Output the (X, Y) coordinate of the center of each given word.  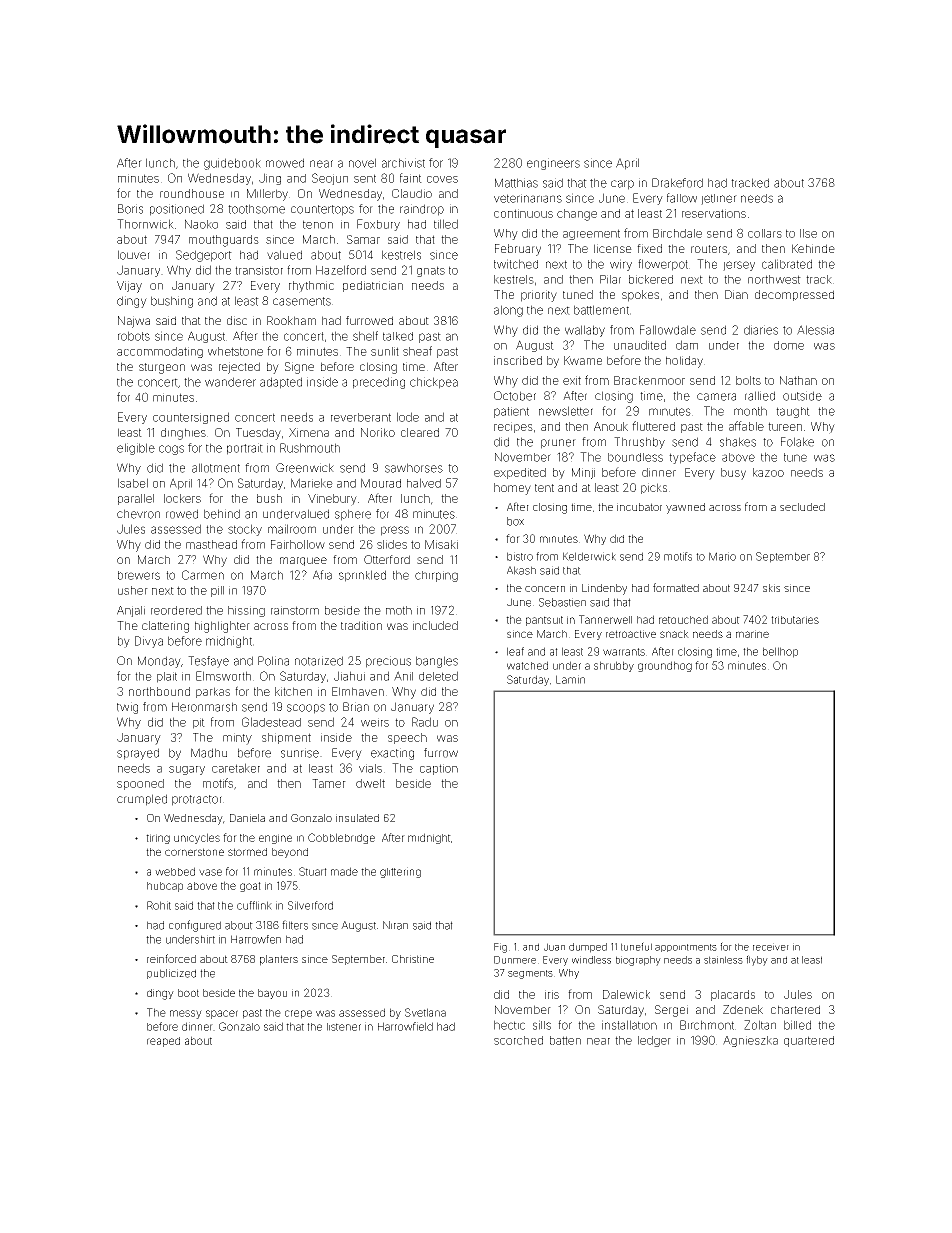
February (518, 250)
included (435, 625)
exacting (392, 754)
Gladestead (271, 722)
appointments (686, 948)
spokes (640, 296)
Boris (130, 209)
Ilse (808, 233)
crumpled (142, 800)
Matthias (516, 183)
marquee (303, 561)
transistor (259, 270)
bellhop (780, 652)
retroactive (631, 634)
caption (439, 769)
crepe (298, 1014)
